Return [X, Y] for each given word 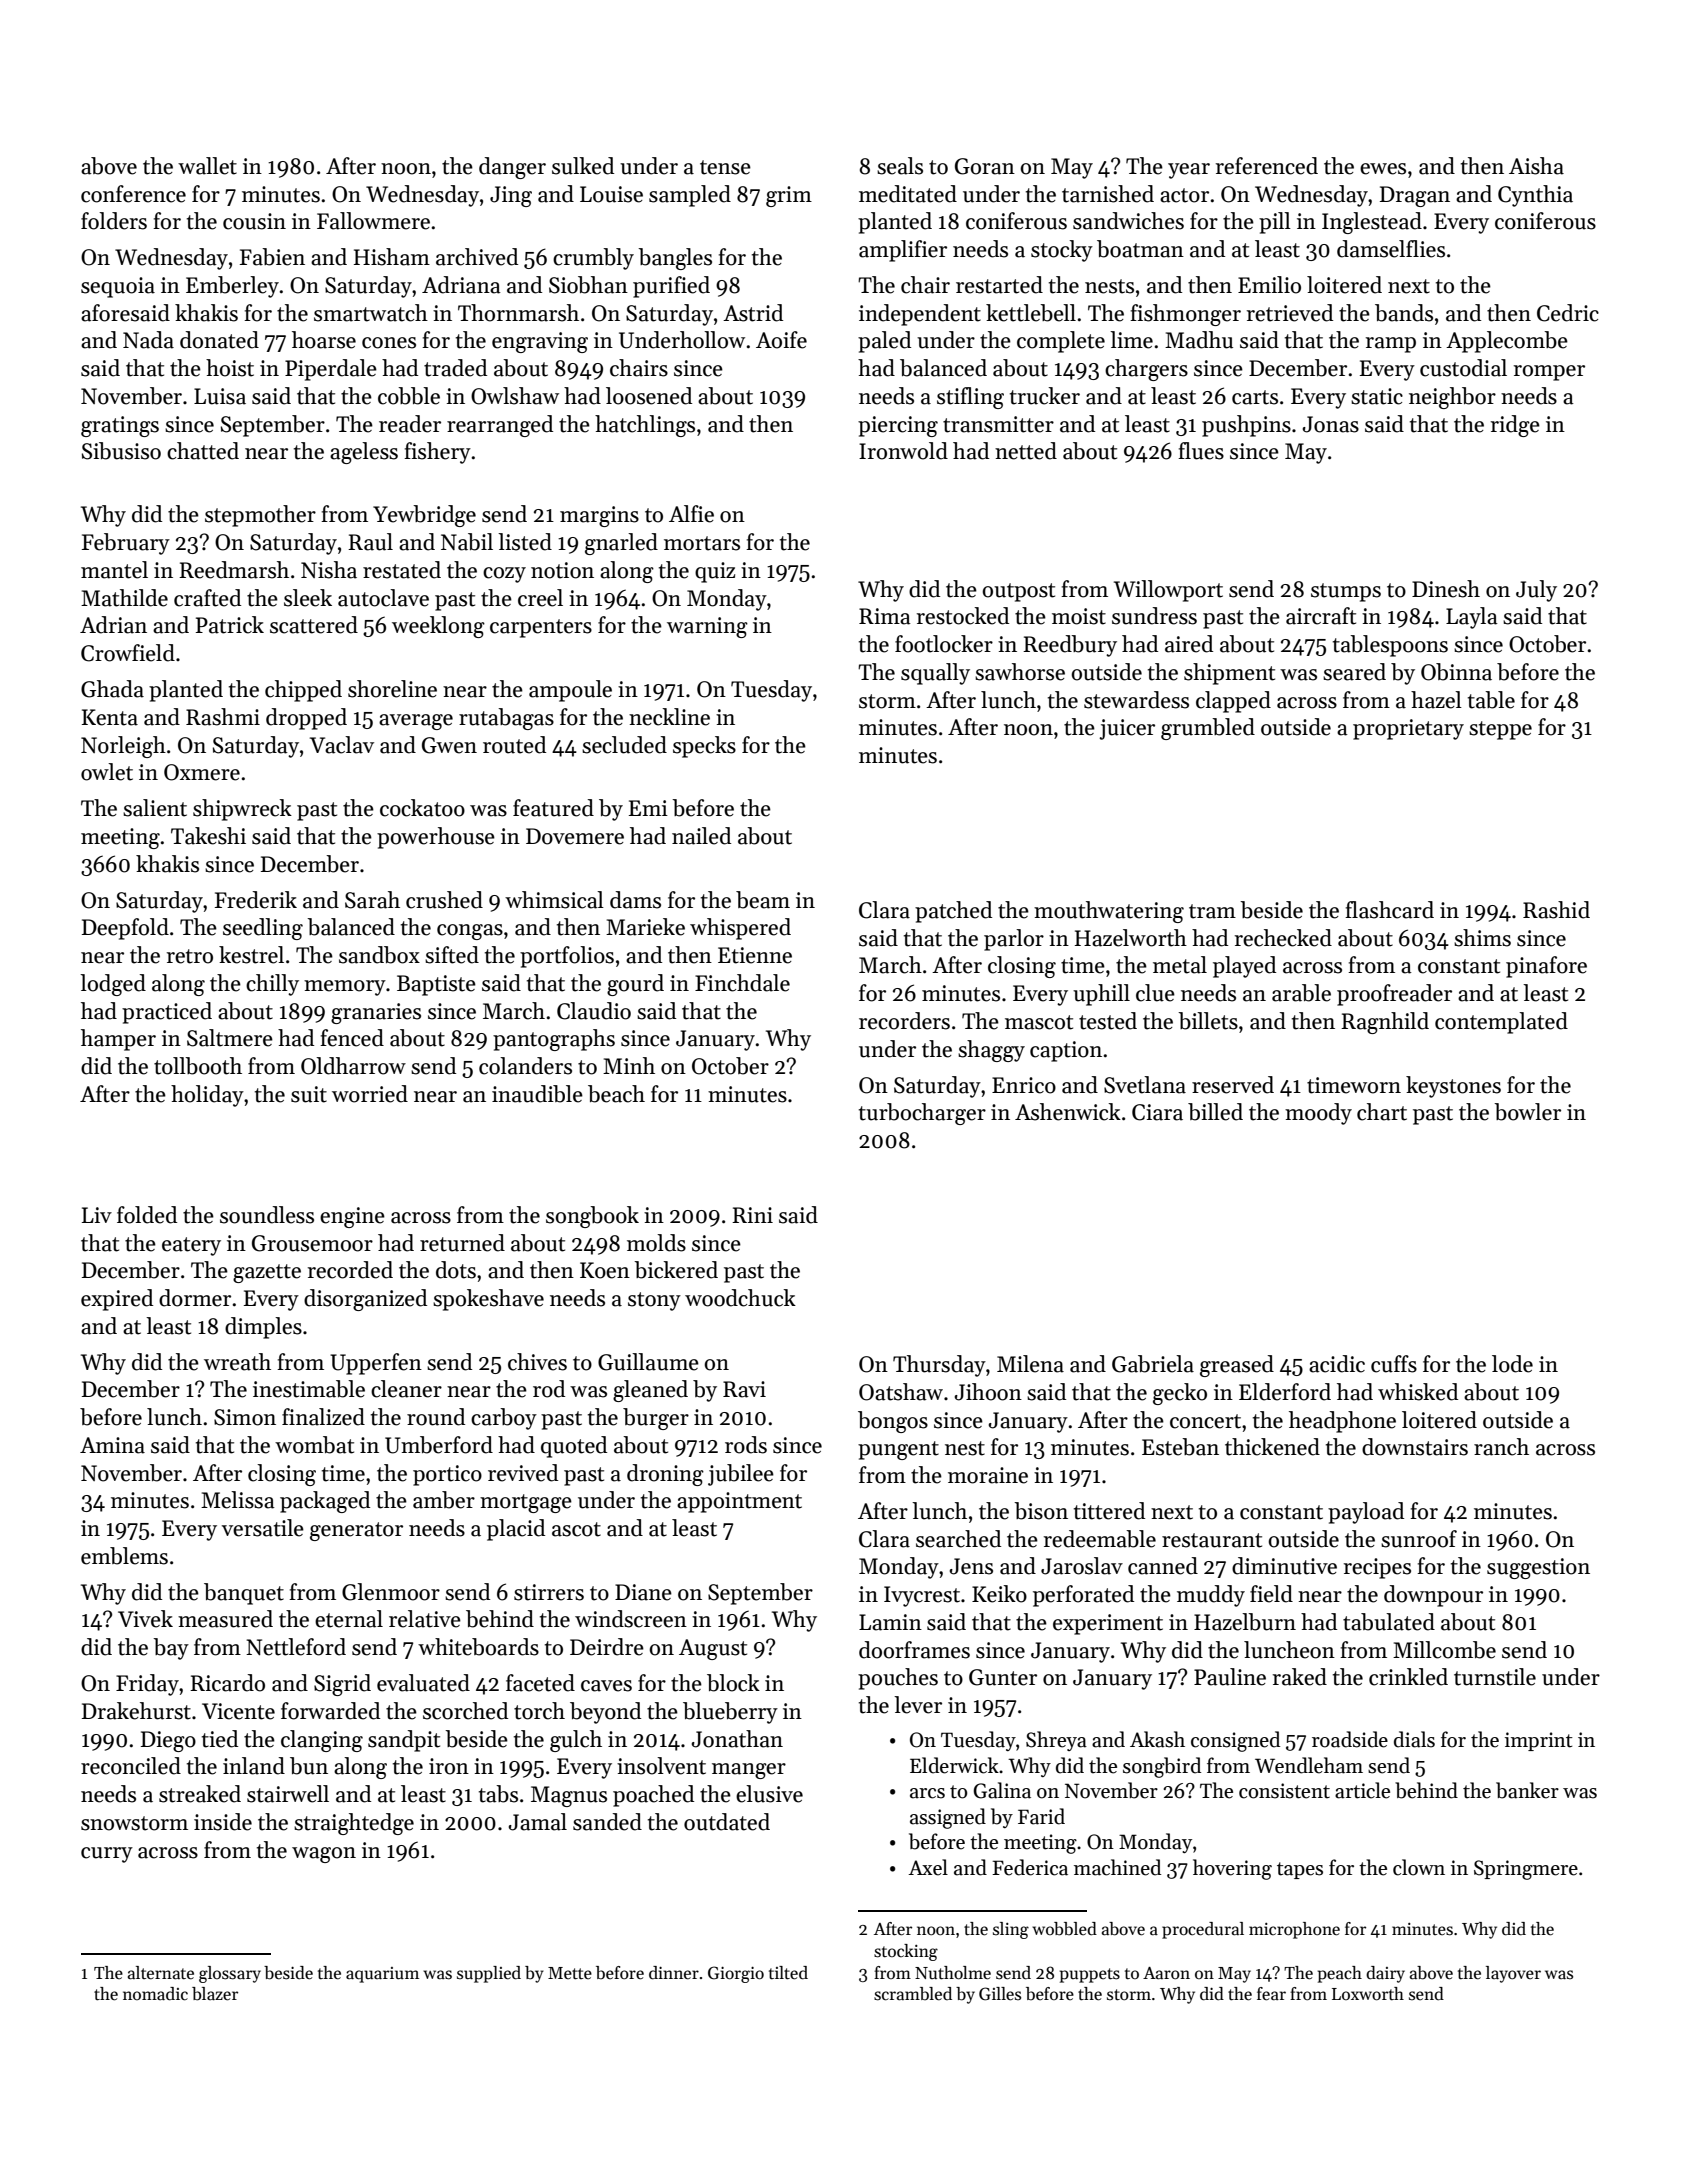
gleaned [650, 1391]
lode [1512, 1364]
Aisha [1536, 166]
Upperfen [376, 1364]
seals [900, 166]
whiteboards [478, 1647]
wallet [207, 166]
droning [665, 1475]
